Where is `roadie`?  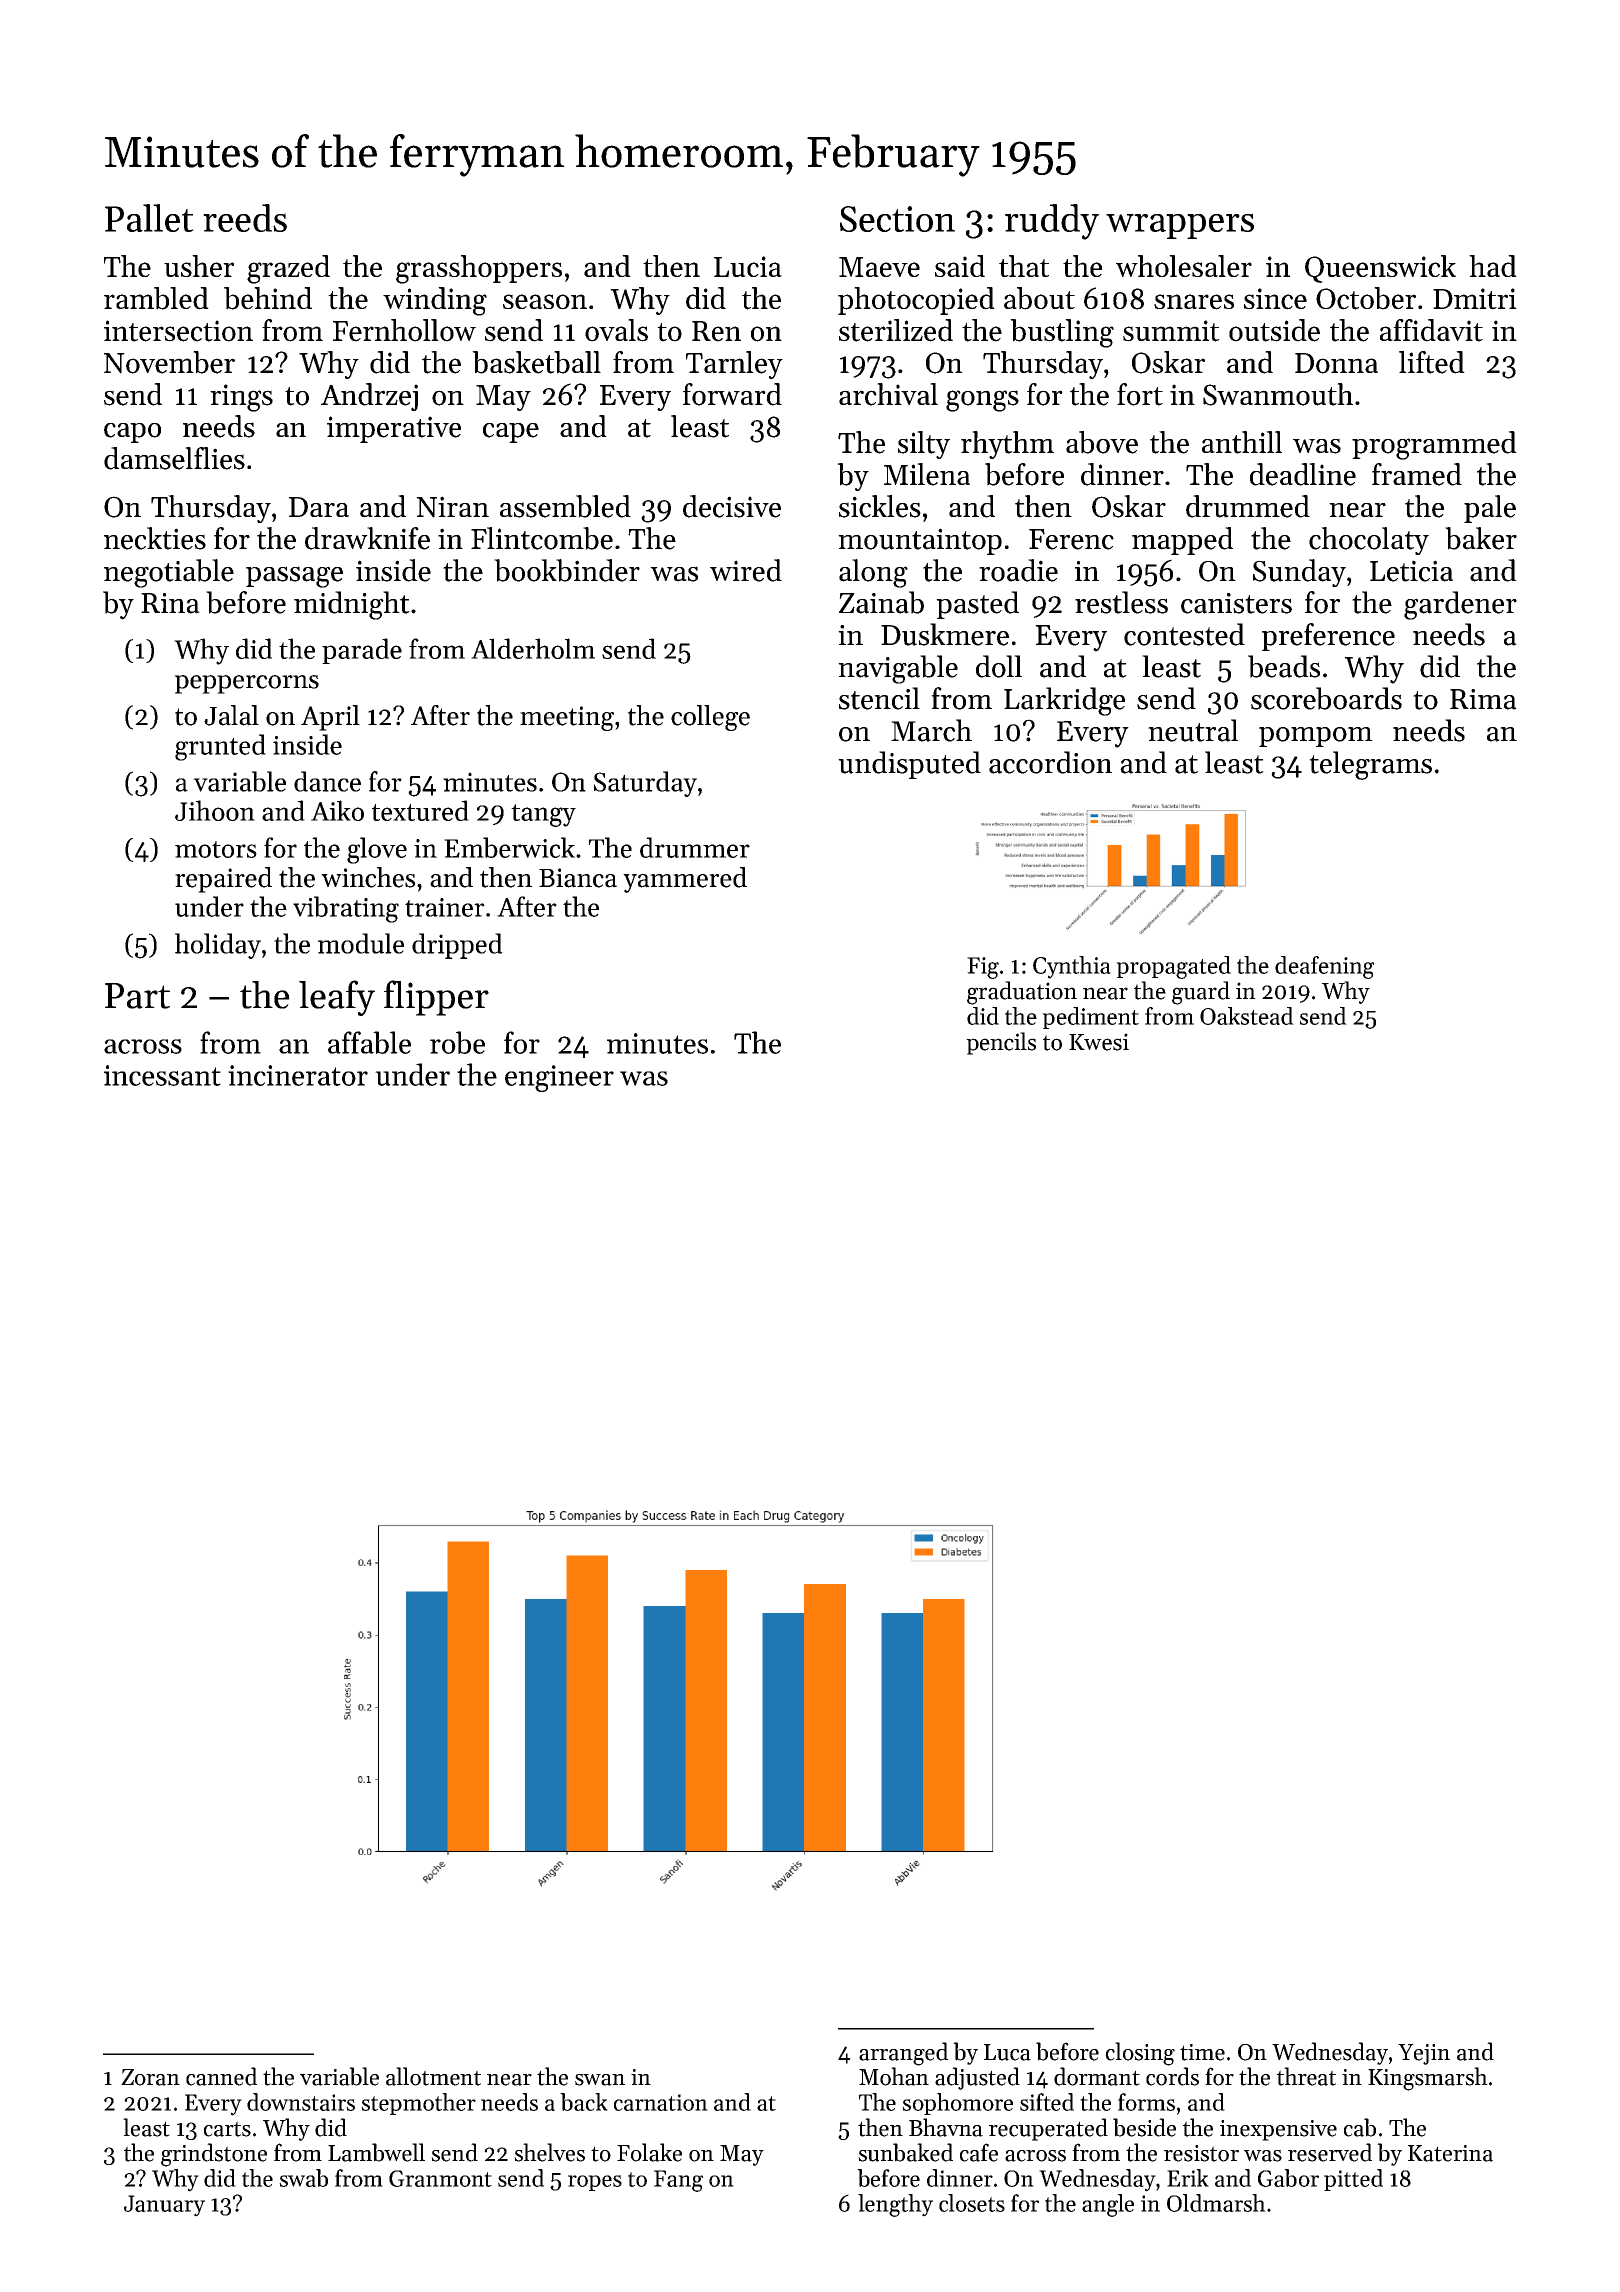 roadie is located at coordinates (1018, 570).
